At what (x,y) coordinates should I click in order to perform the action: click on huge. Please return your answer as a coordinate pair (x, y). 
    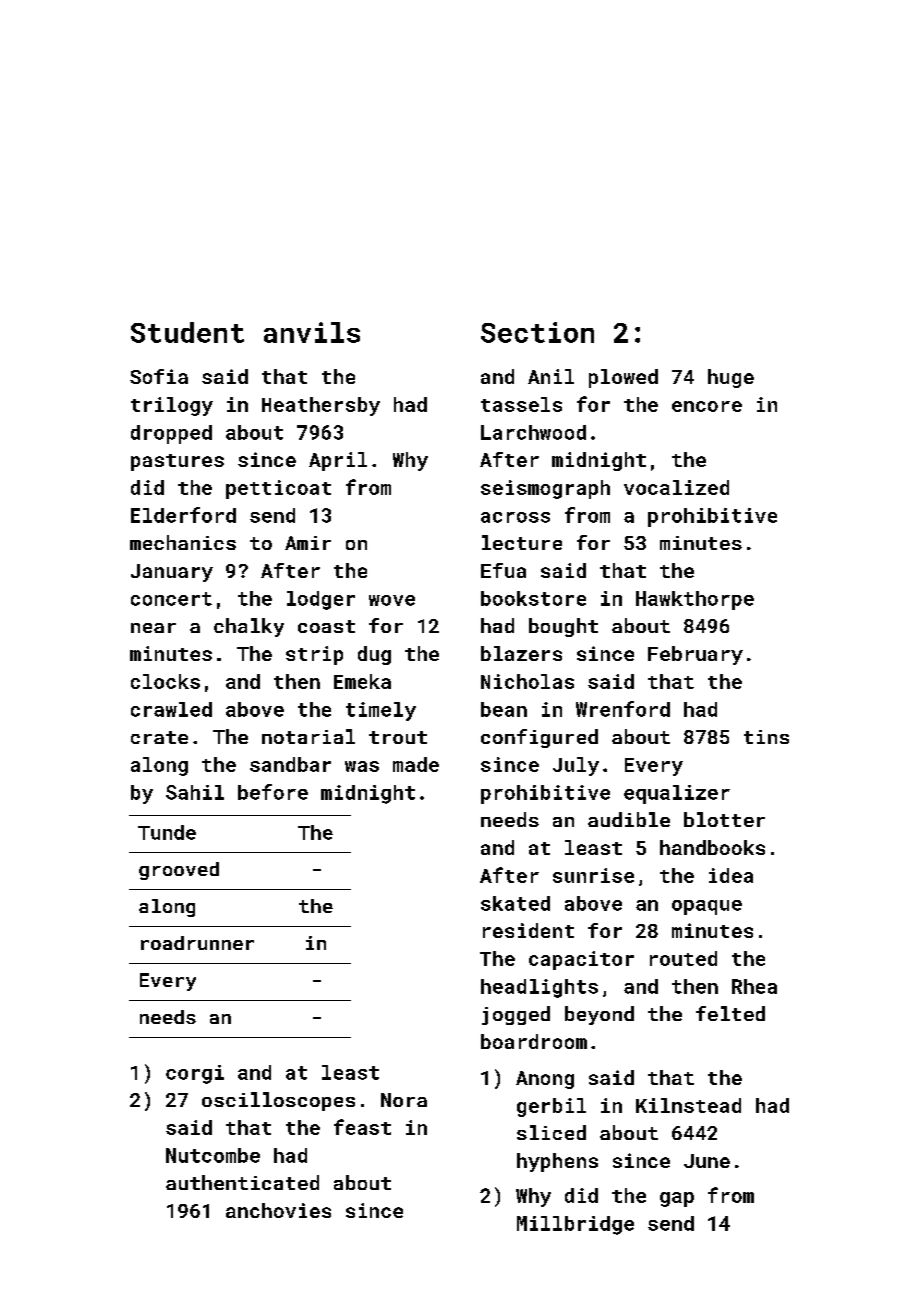
    Looking at the image, I should click on (731, 378).
